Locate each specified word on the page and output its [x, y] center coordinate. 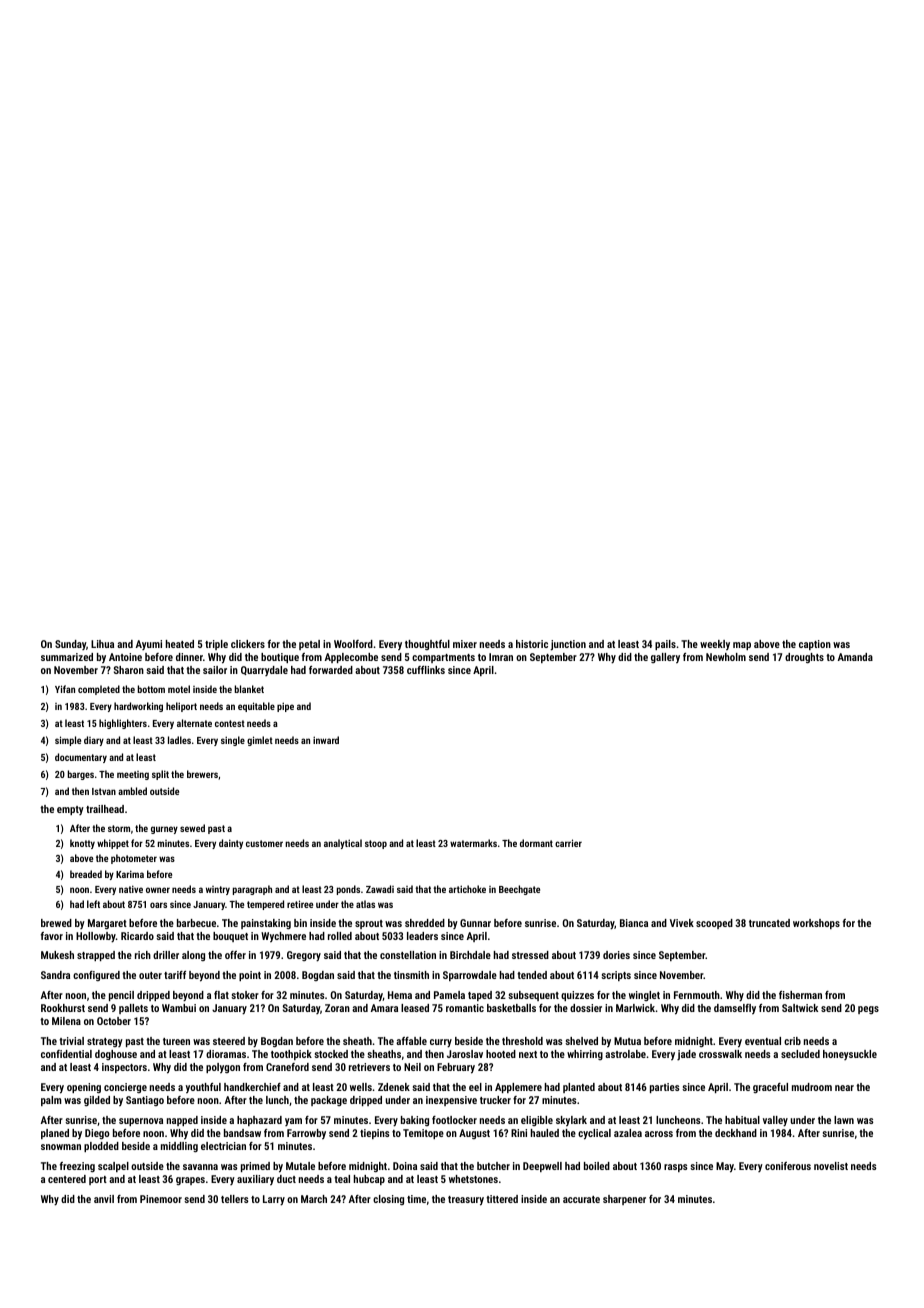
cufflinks [426, 670]
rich [143, 955]
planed [55, 1134]
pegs [868, 1010]
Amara [384, 1008]
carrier [568, 843]
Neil [412, 1067]
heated [180, 644]
